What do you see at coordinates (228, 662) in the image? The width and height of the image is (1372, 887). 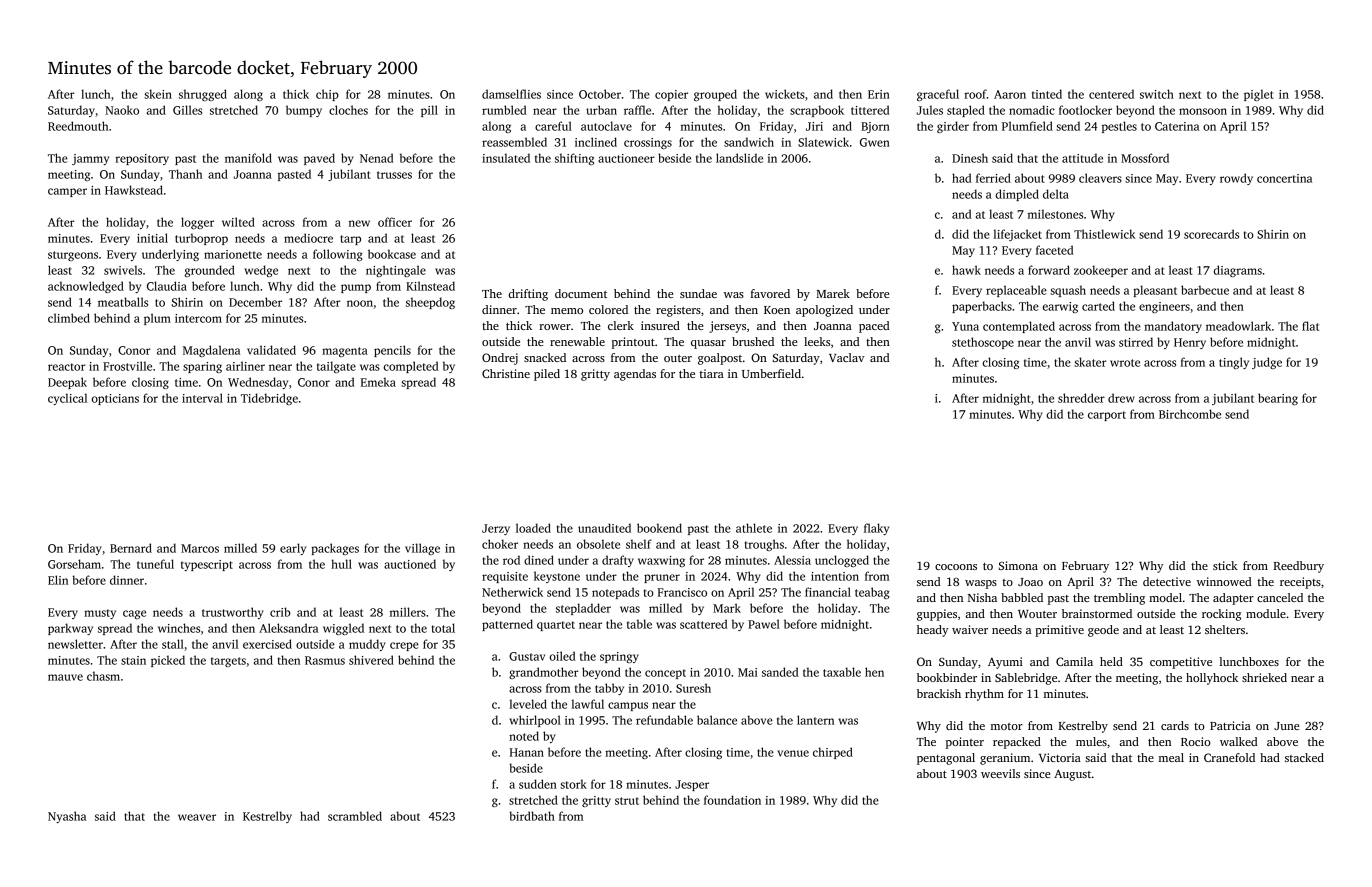 I see `targets` at bounding box center [228, 662].
